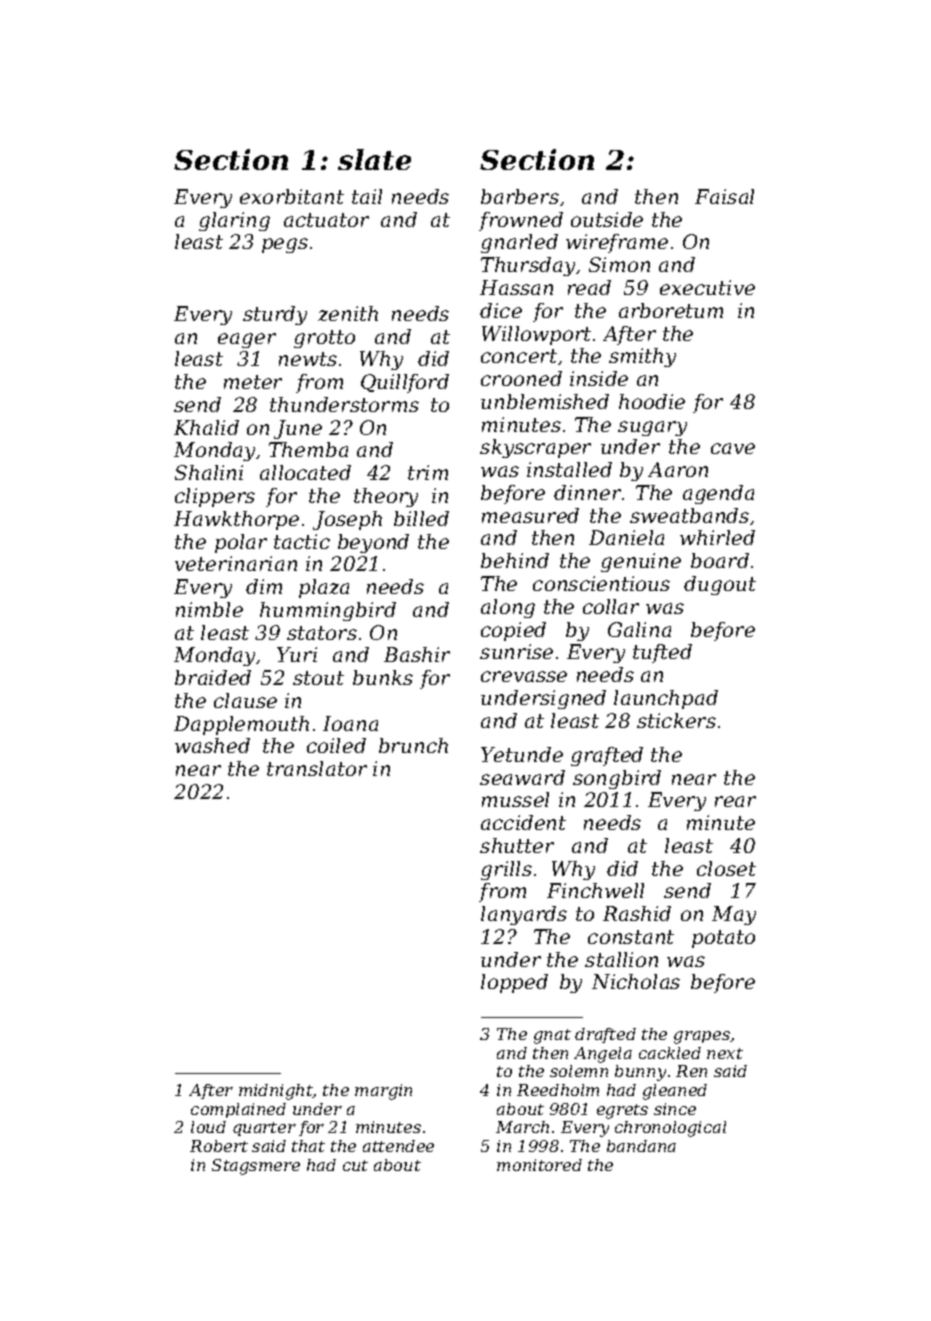 This image has width=931, height=1321. Describe the element at coordinates (539, 1165) in the image. I see `monitored` at that location.
